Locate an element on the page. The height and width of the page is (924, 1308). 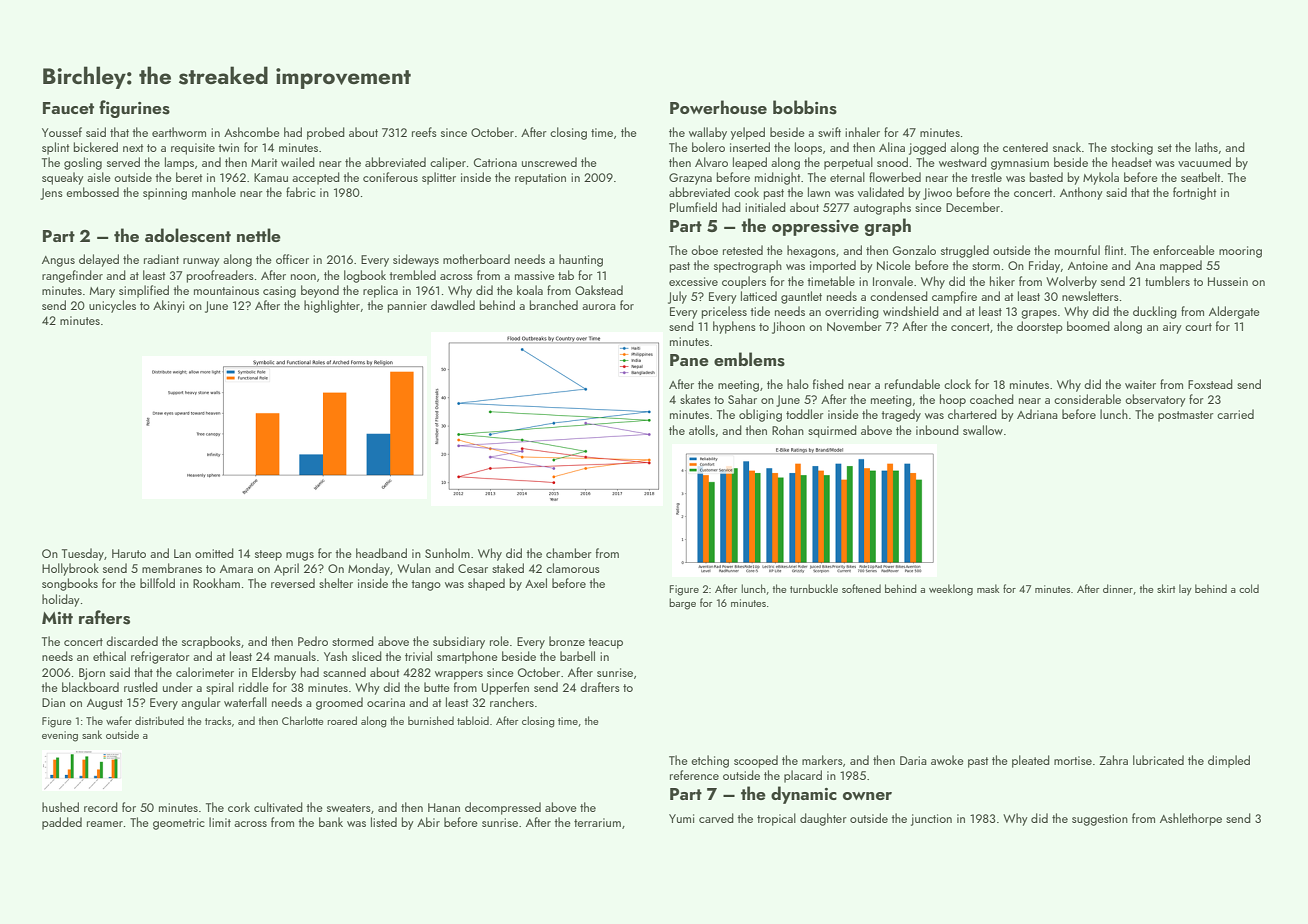
Jens is located at coordinates (51, 194).
